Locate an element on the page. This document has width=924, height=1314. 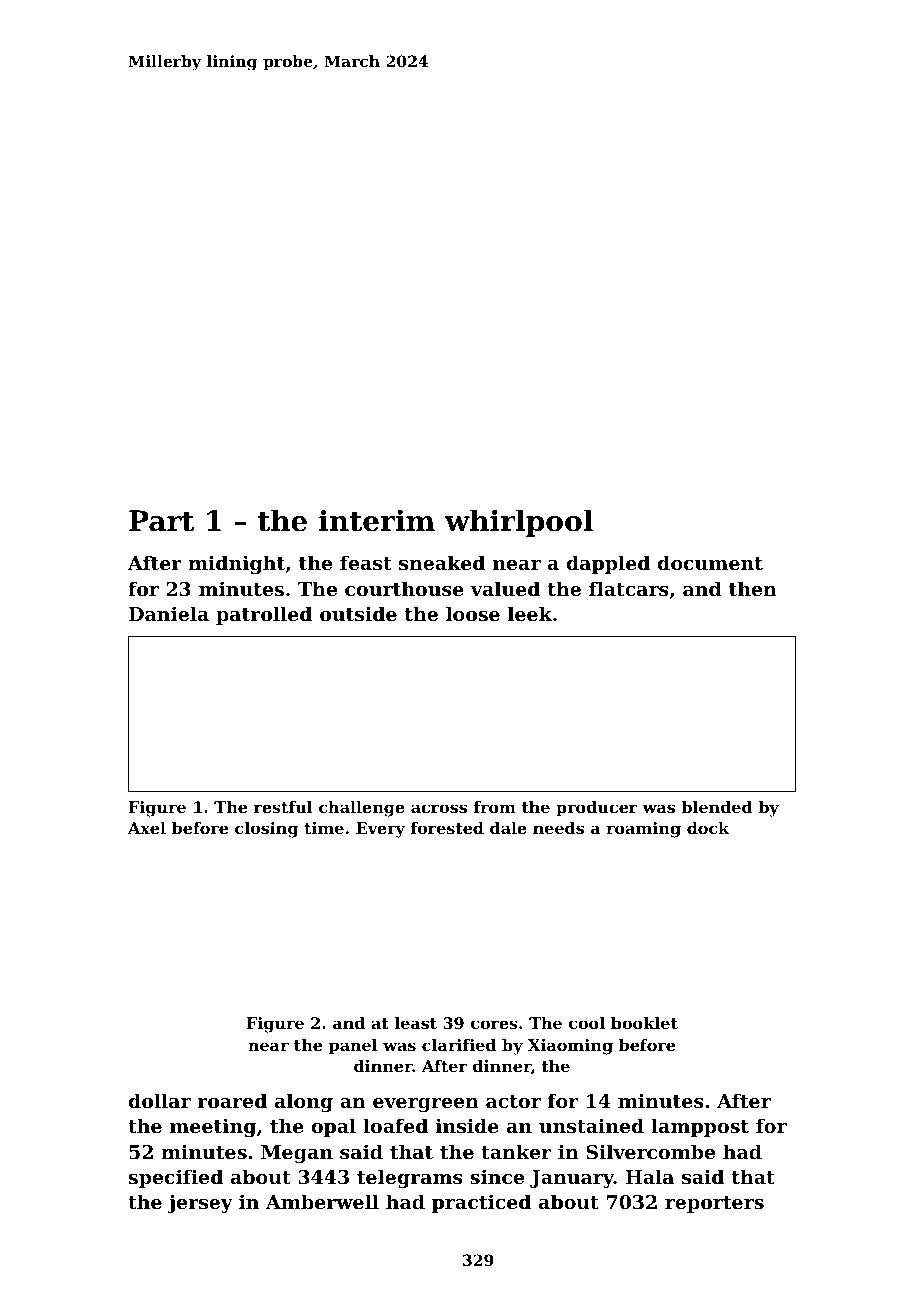
then is located at coordinates (753, 589).
